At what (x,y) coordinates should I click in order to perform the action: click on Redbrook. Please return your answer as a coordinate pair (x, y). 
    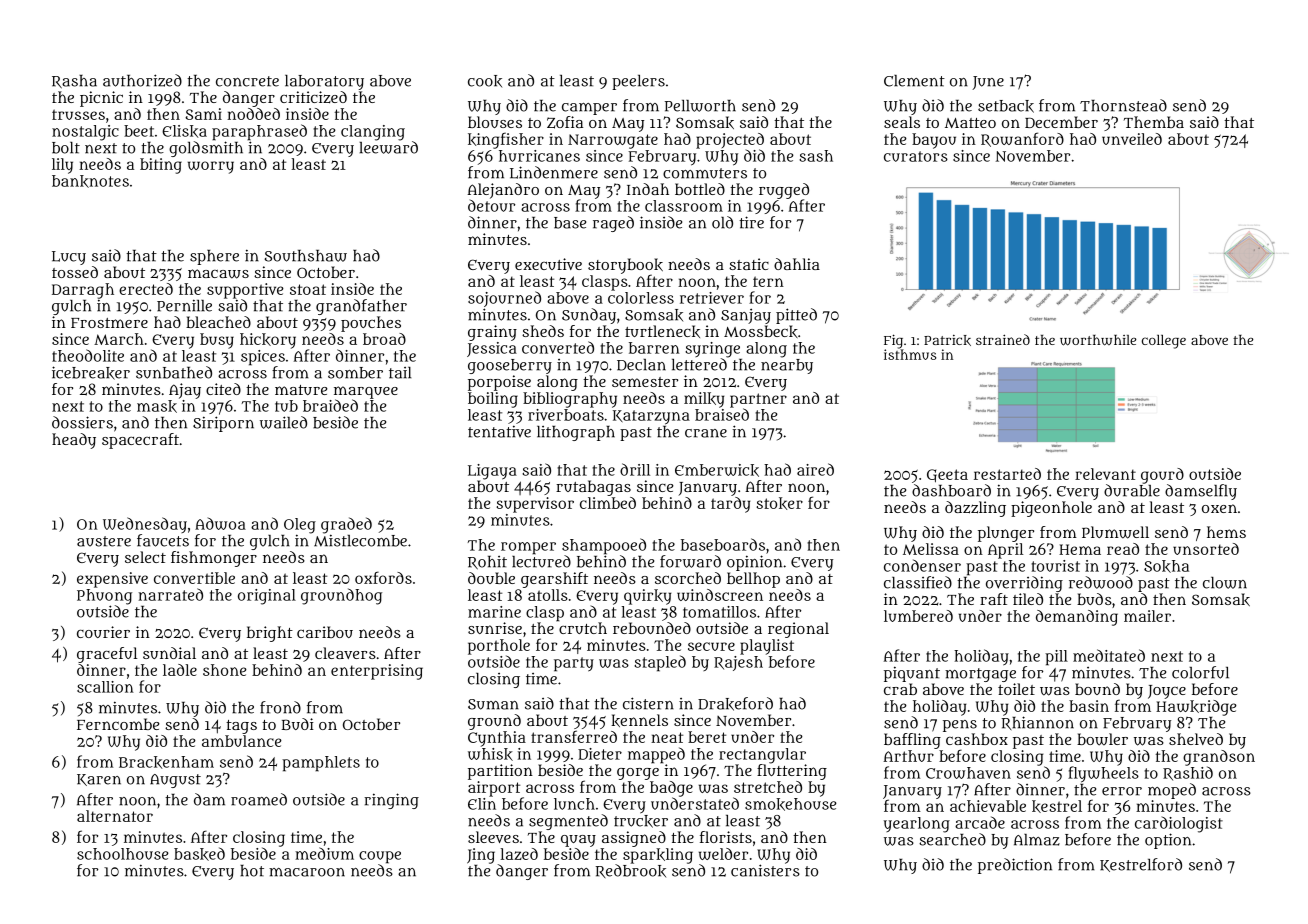
    Looking at the image, I should click on (631, 871).
